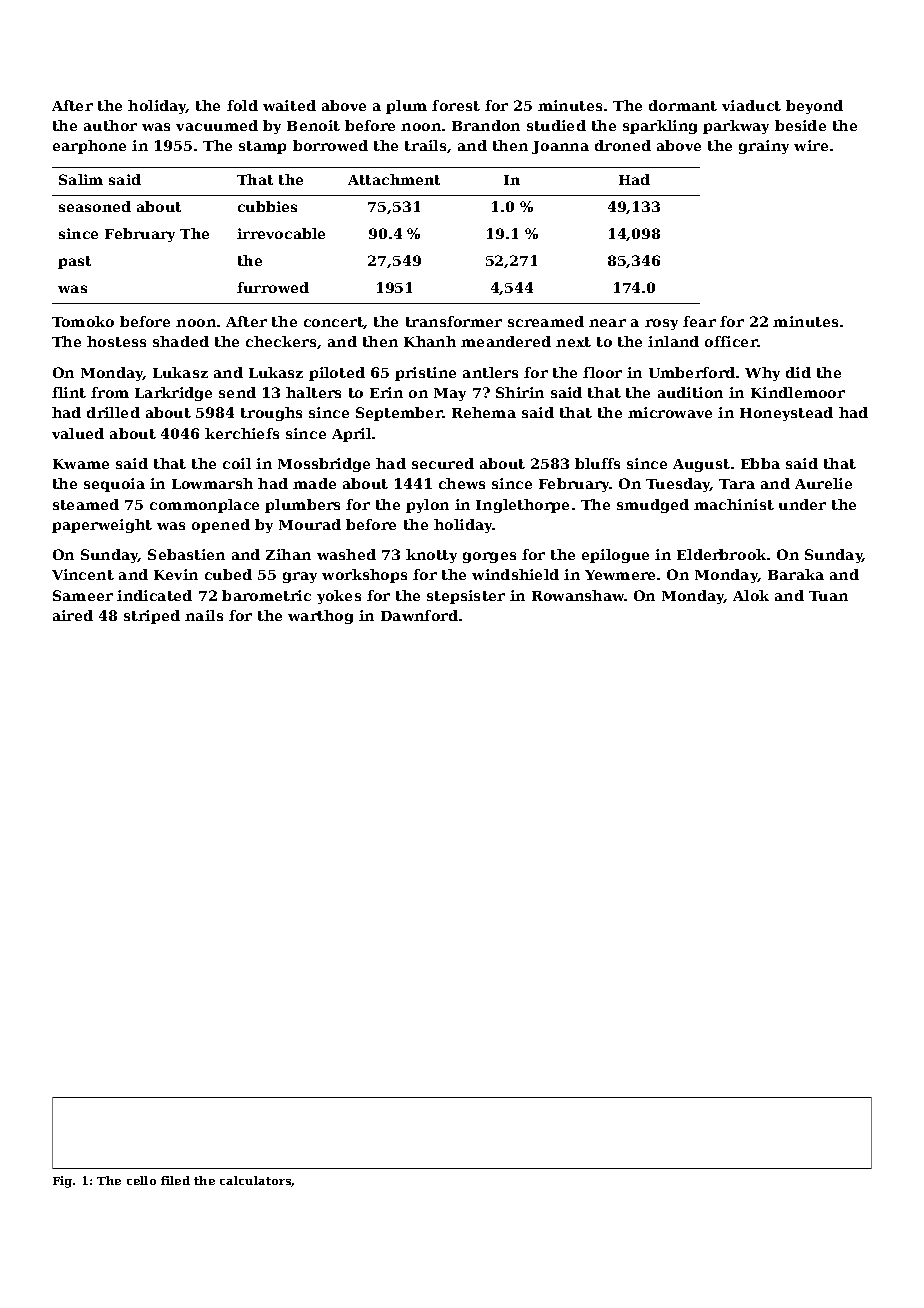 This screenshot has height=1308, width=924. Describe the element at coordinates (73, 615) in the screenshot. I see `aired` at that location.
